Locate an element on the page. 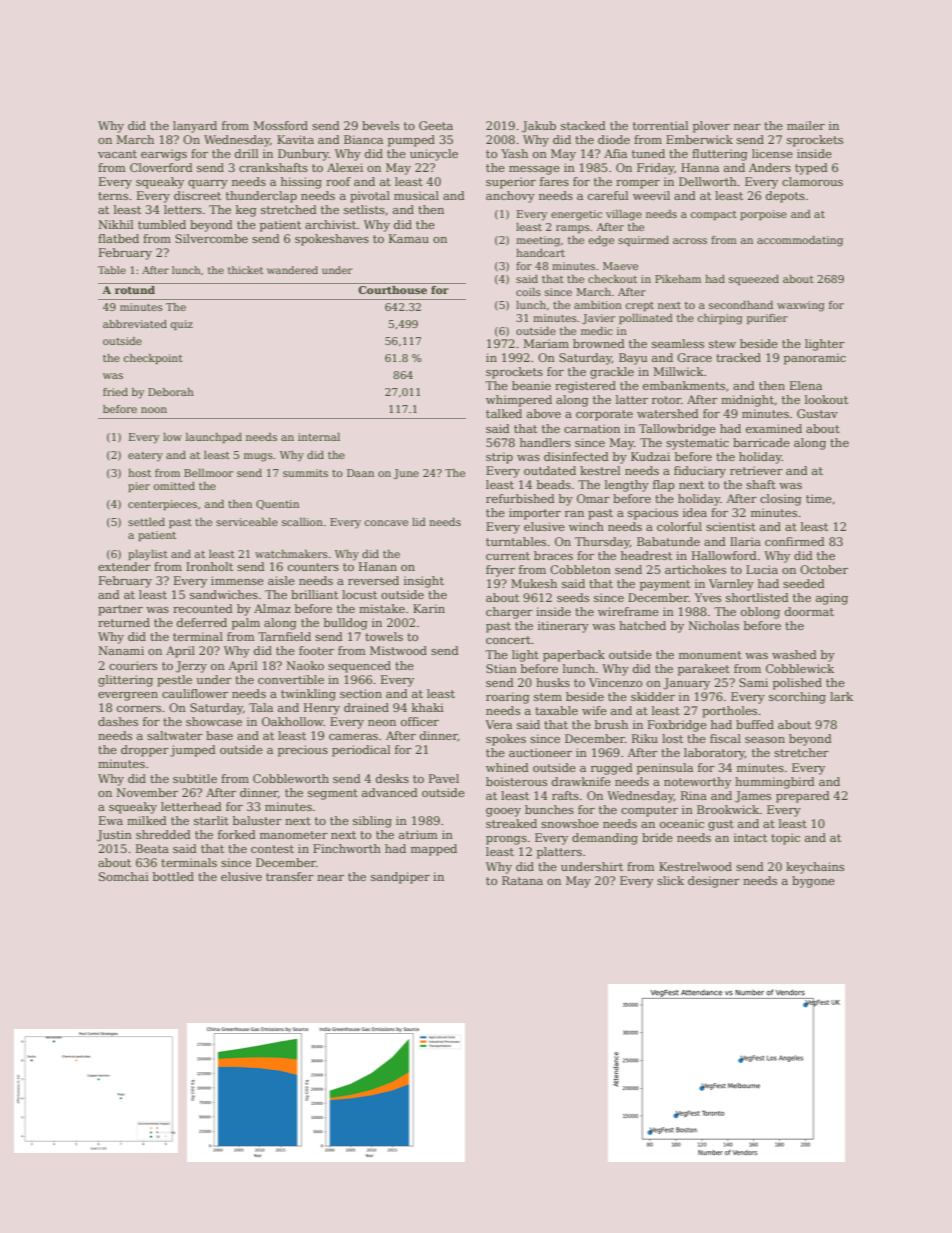 Image resolution: width=952 pixels, height=1233 pixels. Jakub is located at coordinates (539, 127).
